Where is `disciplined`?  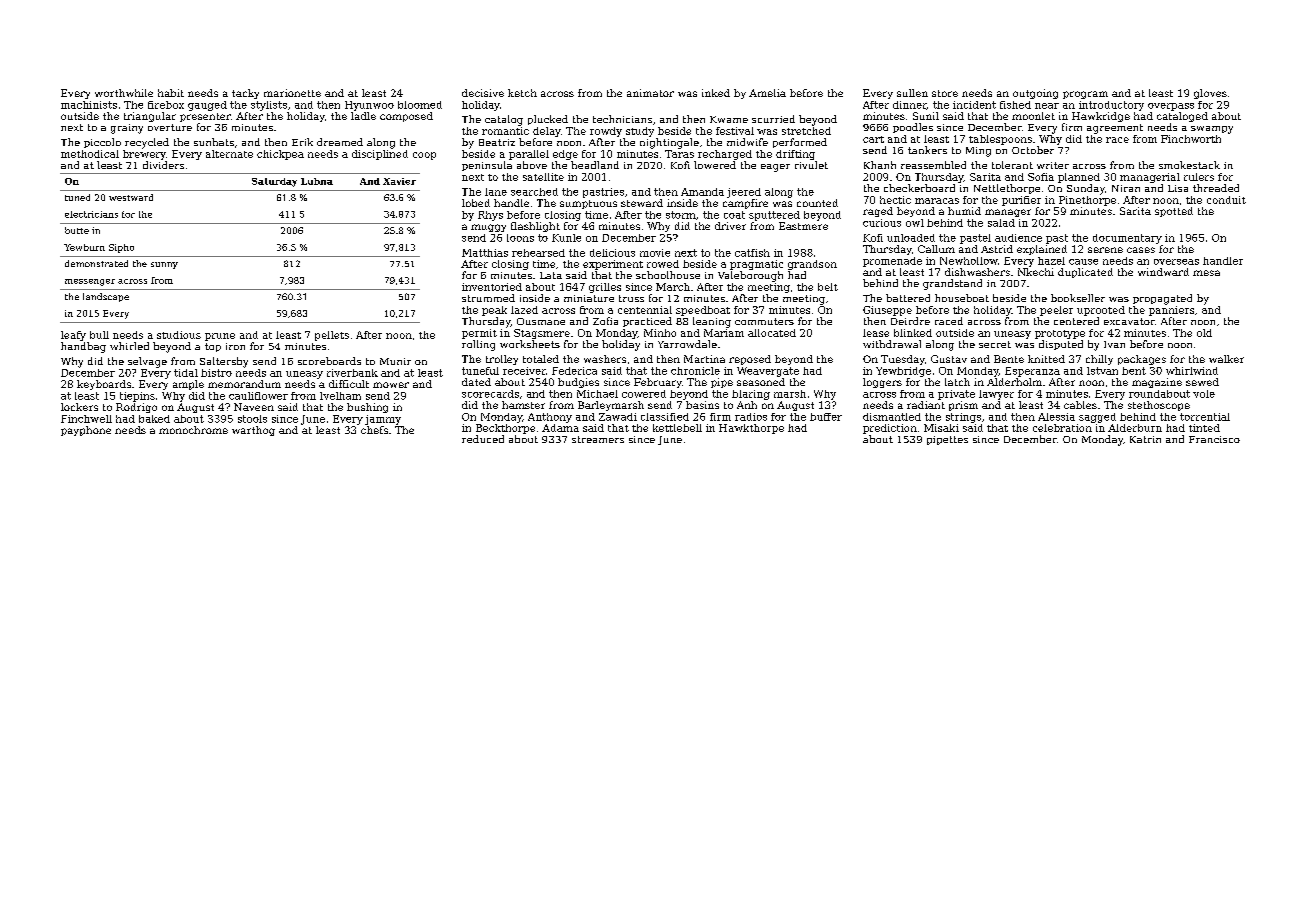
disciplined is located at coordinates (380, 155).
